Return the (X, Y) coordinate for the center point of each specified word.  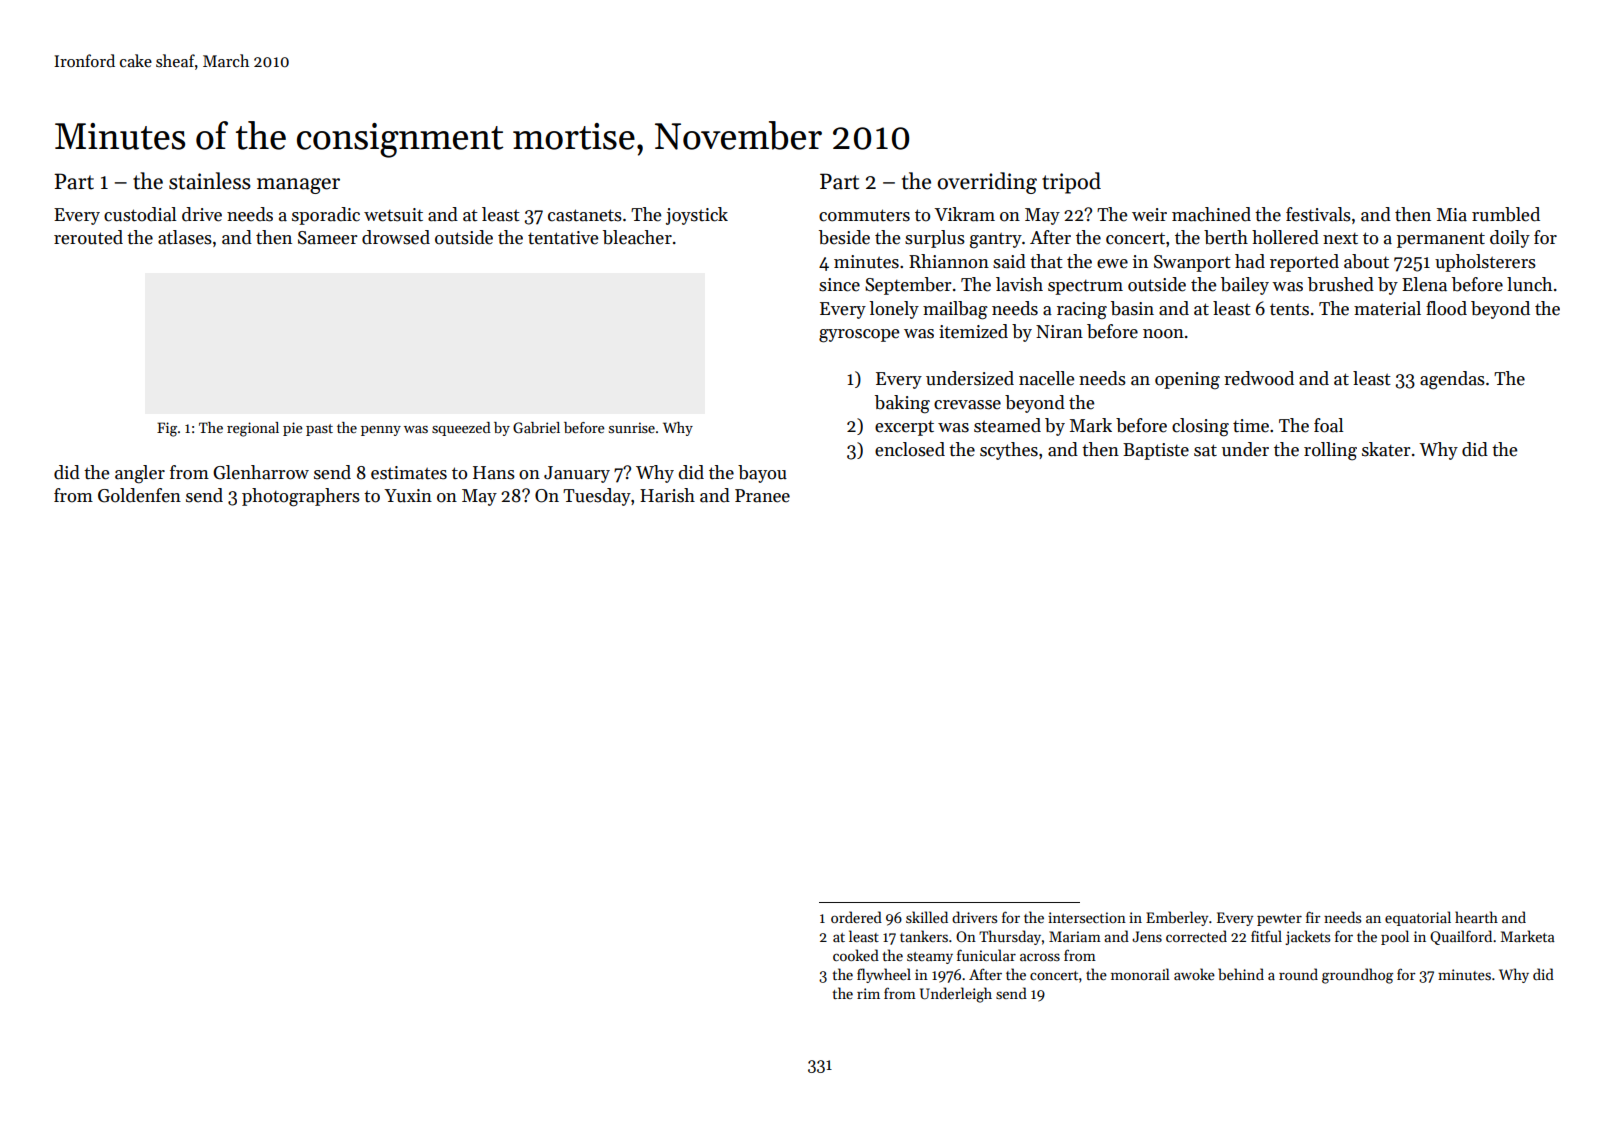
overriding (987, 183)
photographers (301, 497)
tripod (1071, 183)
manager (298, 186)
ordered (856, 917)
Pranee (762, 496)
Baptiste (1156, 451)
